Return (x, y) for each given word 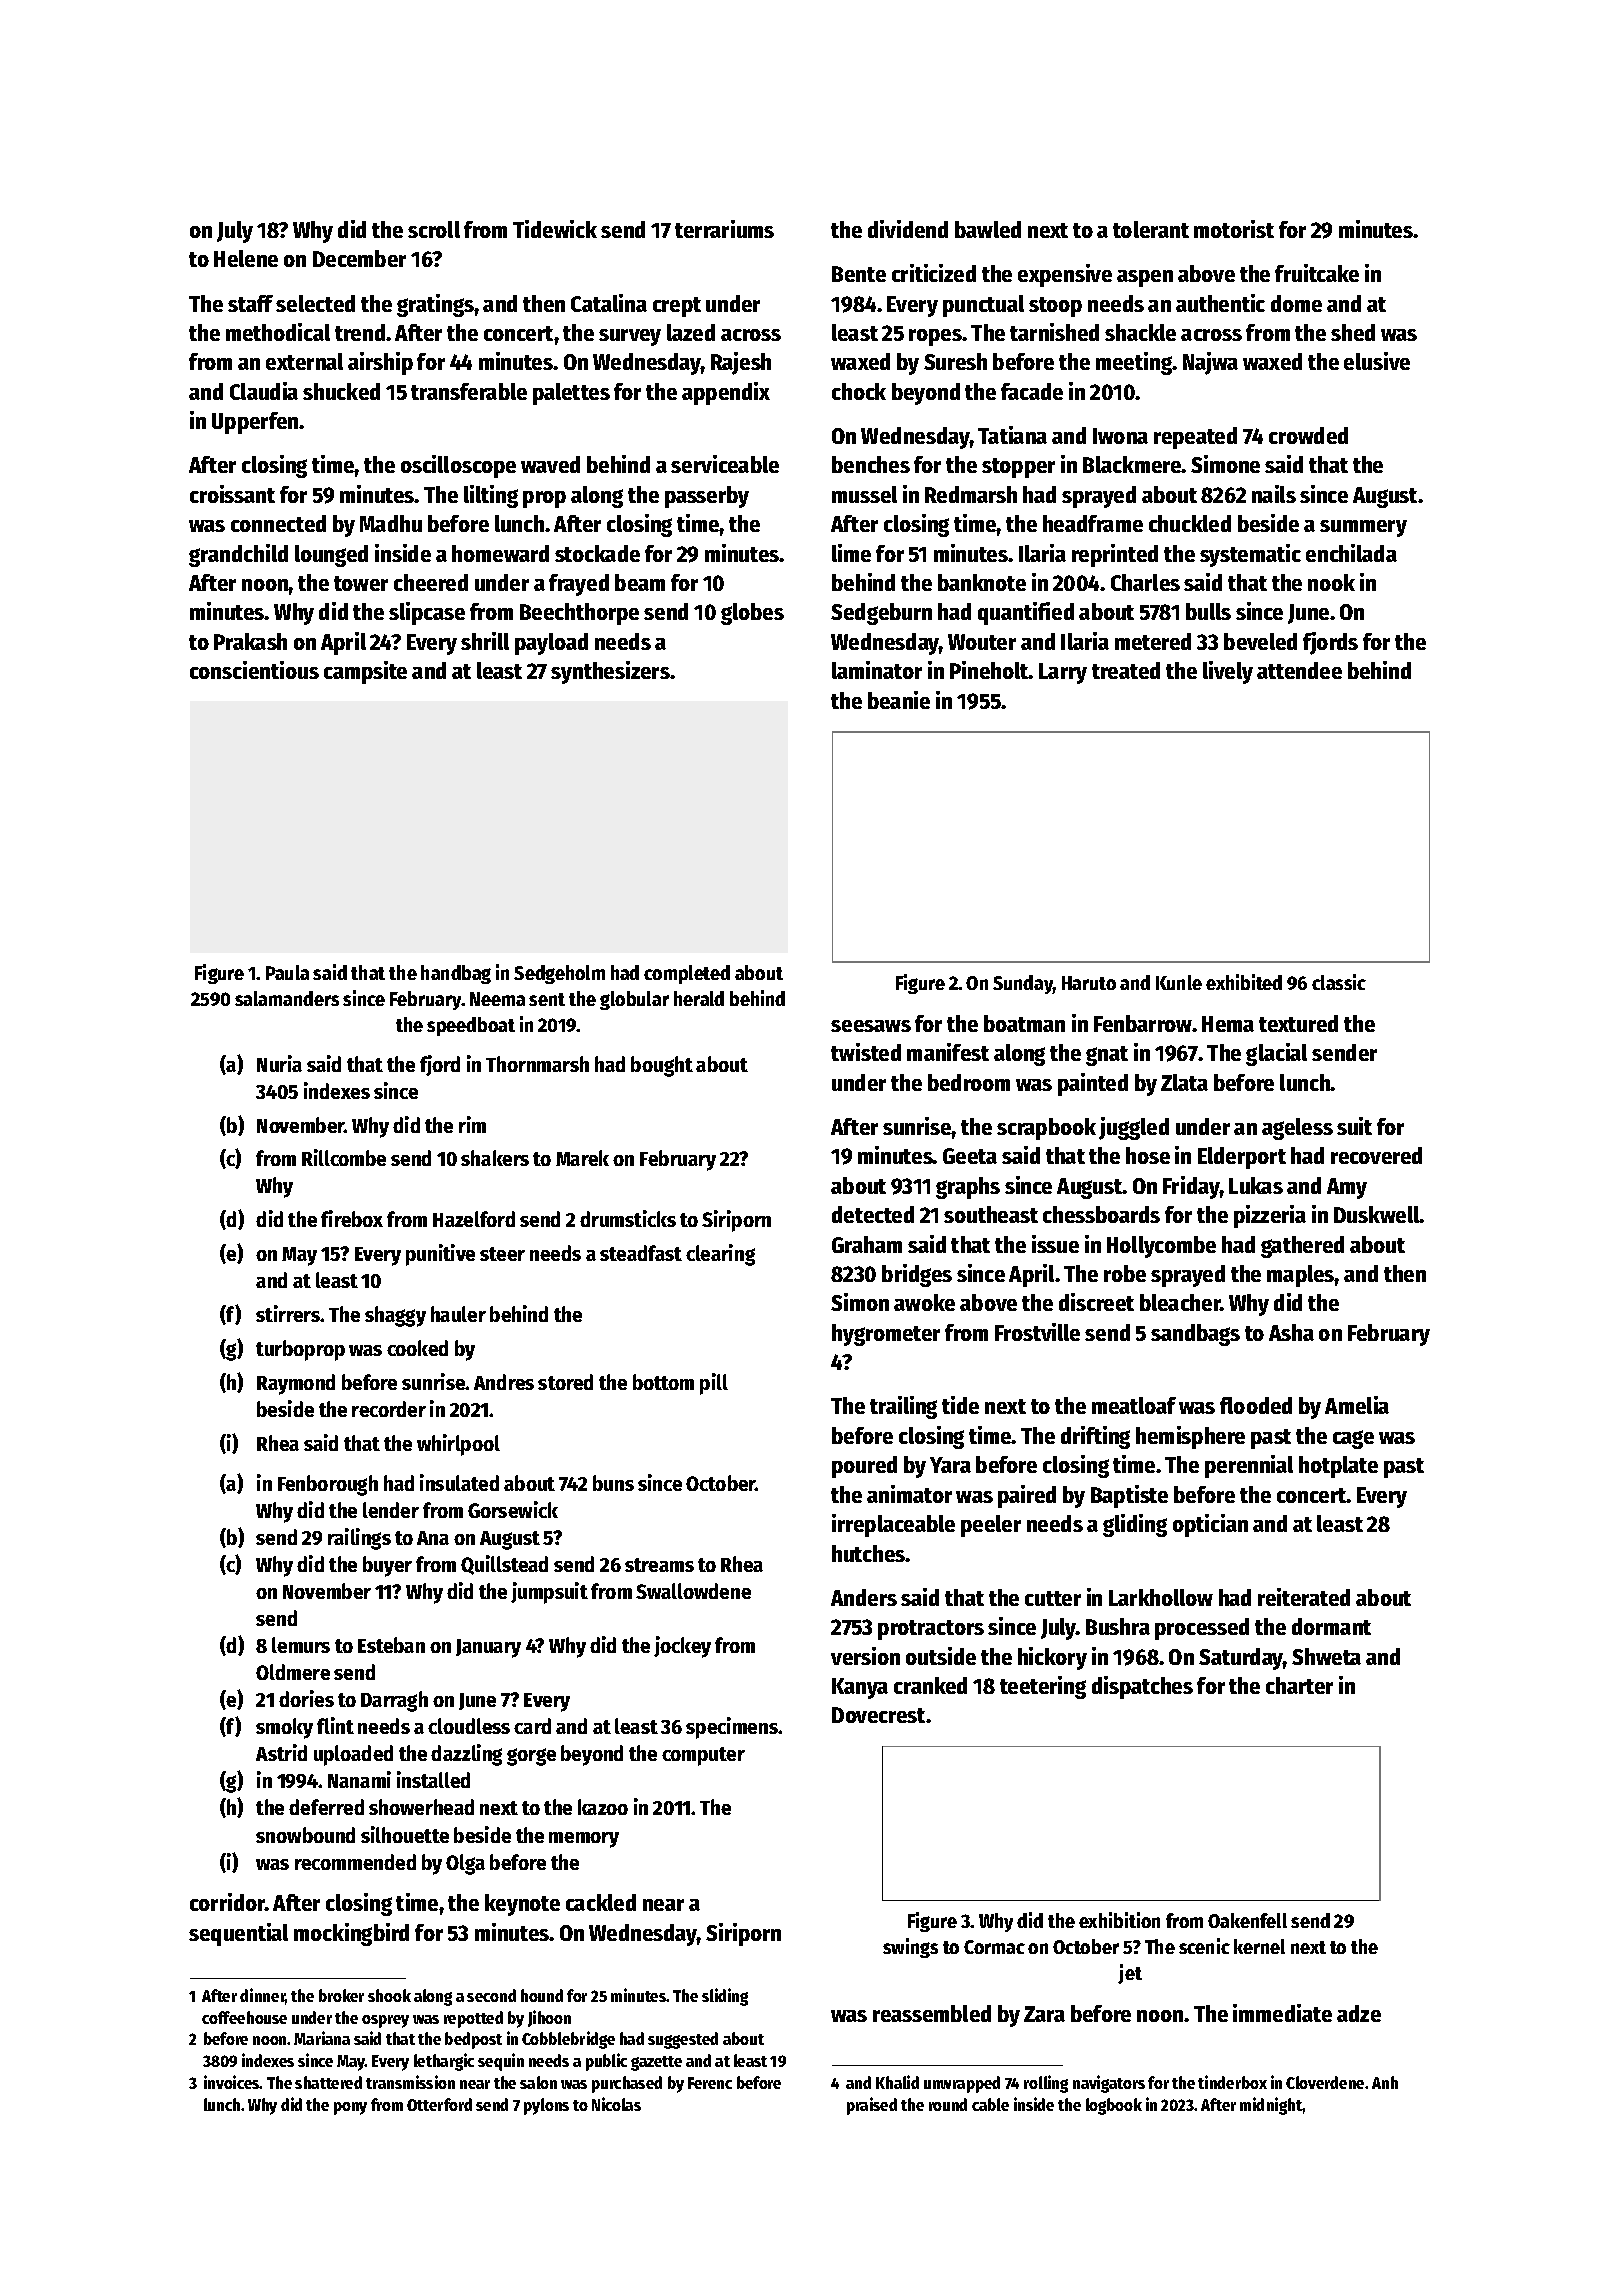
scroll (434, 229)
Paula (287, 972)
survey (630, 337)
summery (1363, 528)
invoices (232, 2082)
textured (1298, 1023)
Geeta (970, 1156)
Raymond (296, 1384)
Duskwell (1377, 1214)
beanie (899, 700)
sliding (725, 1997)
